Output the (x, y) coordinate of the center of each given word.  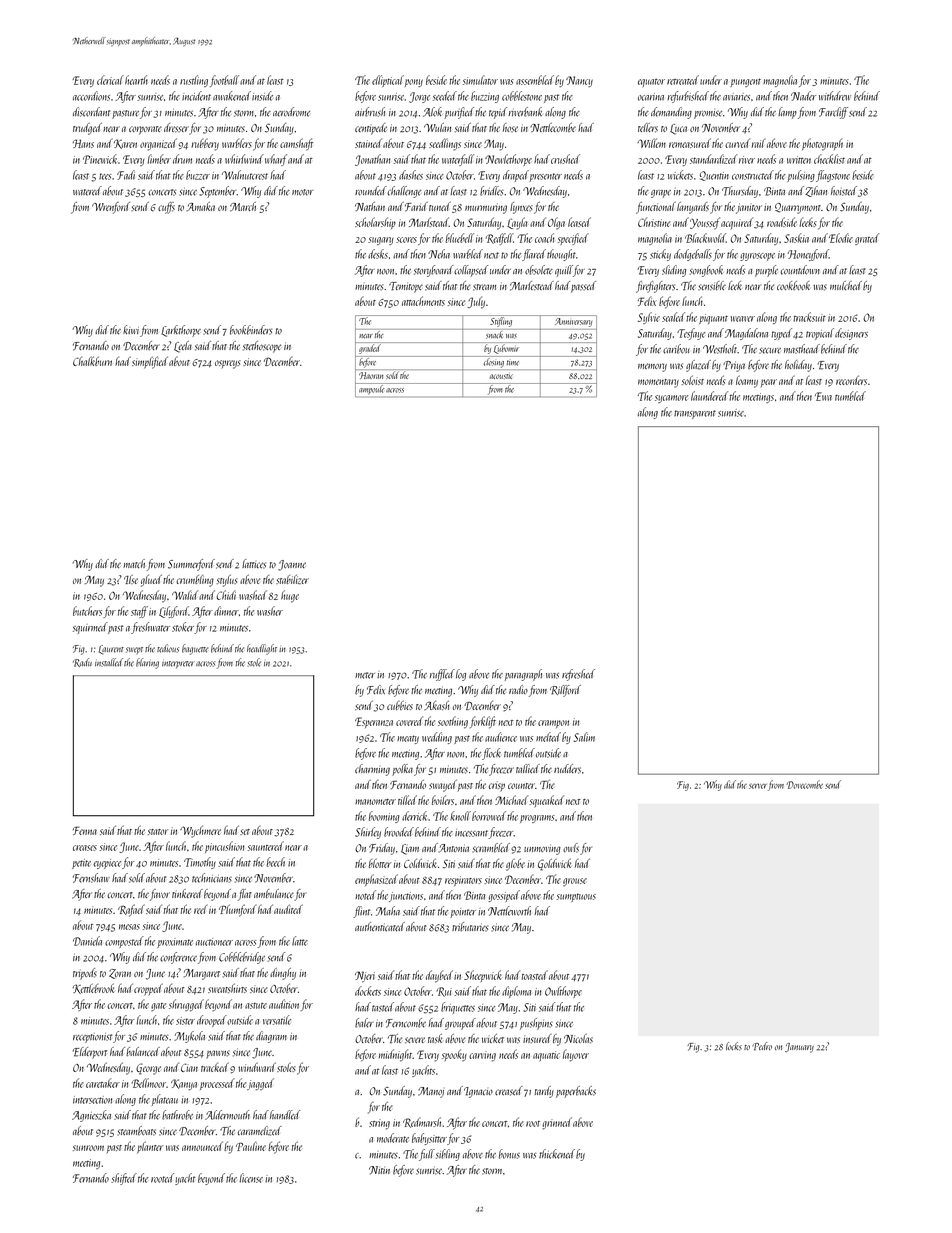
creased (509, 1091)
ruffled (442, 675)
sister (185, 1021)
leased (579, 222)
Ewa (823, 396)
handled (285, 1115)
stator (158, 832)
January (799, 1048)
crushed (565, 159)
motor (302, 192)
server (758, 786)
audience (501, 737)
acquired (737, 223)
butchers (87, 611)
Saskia (796, 238)
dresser (176, 128)
